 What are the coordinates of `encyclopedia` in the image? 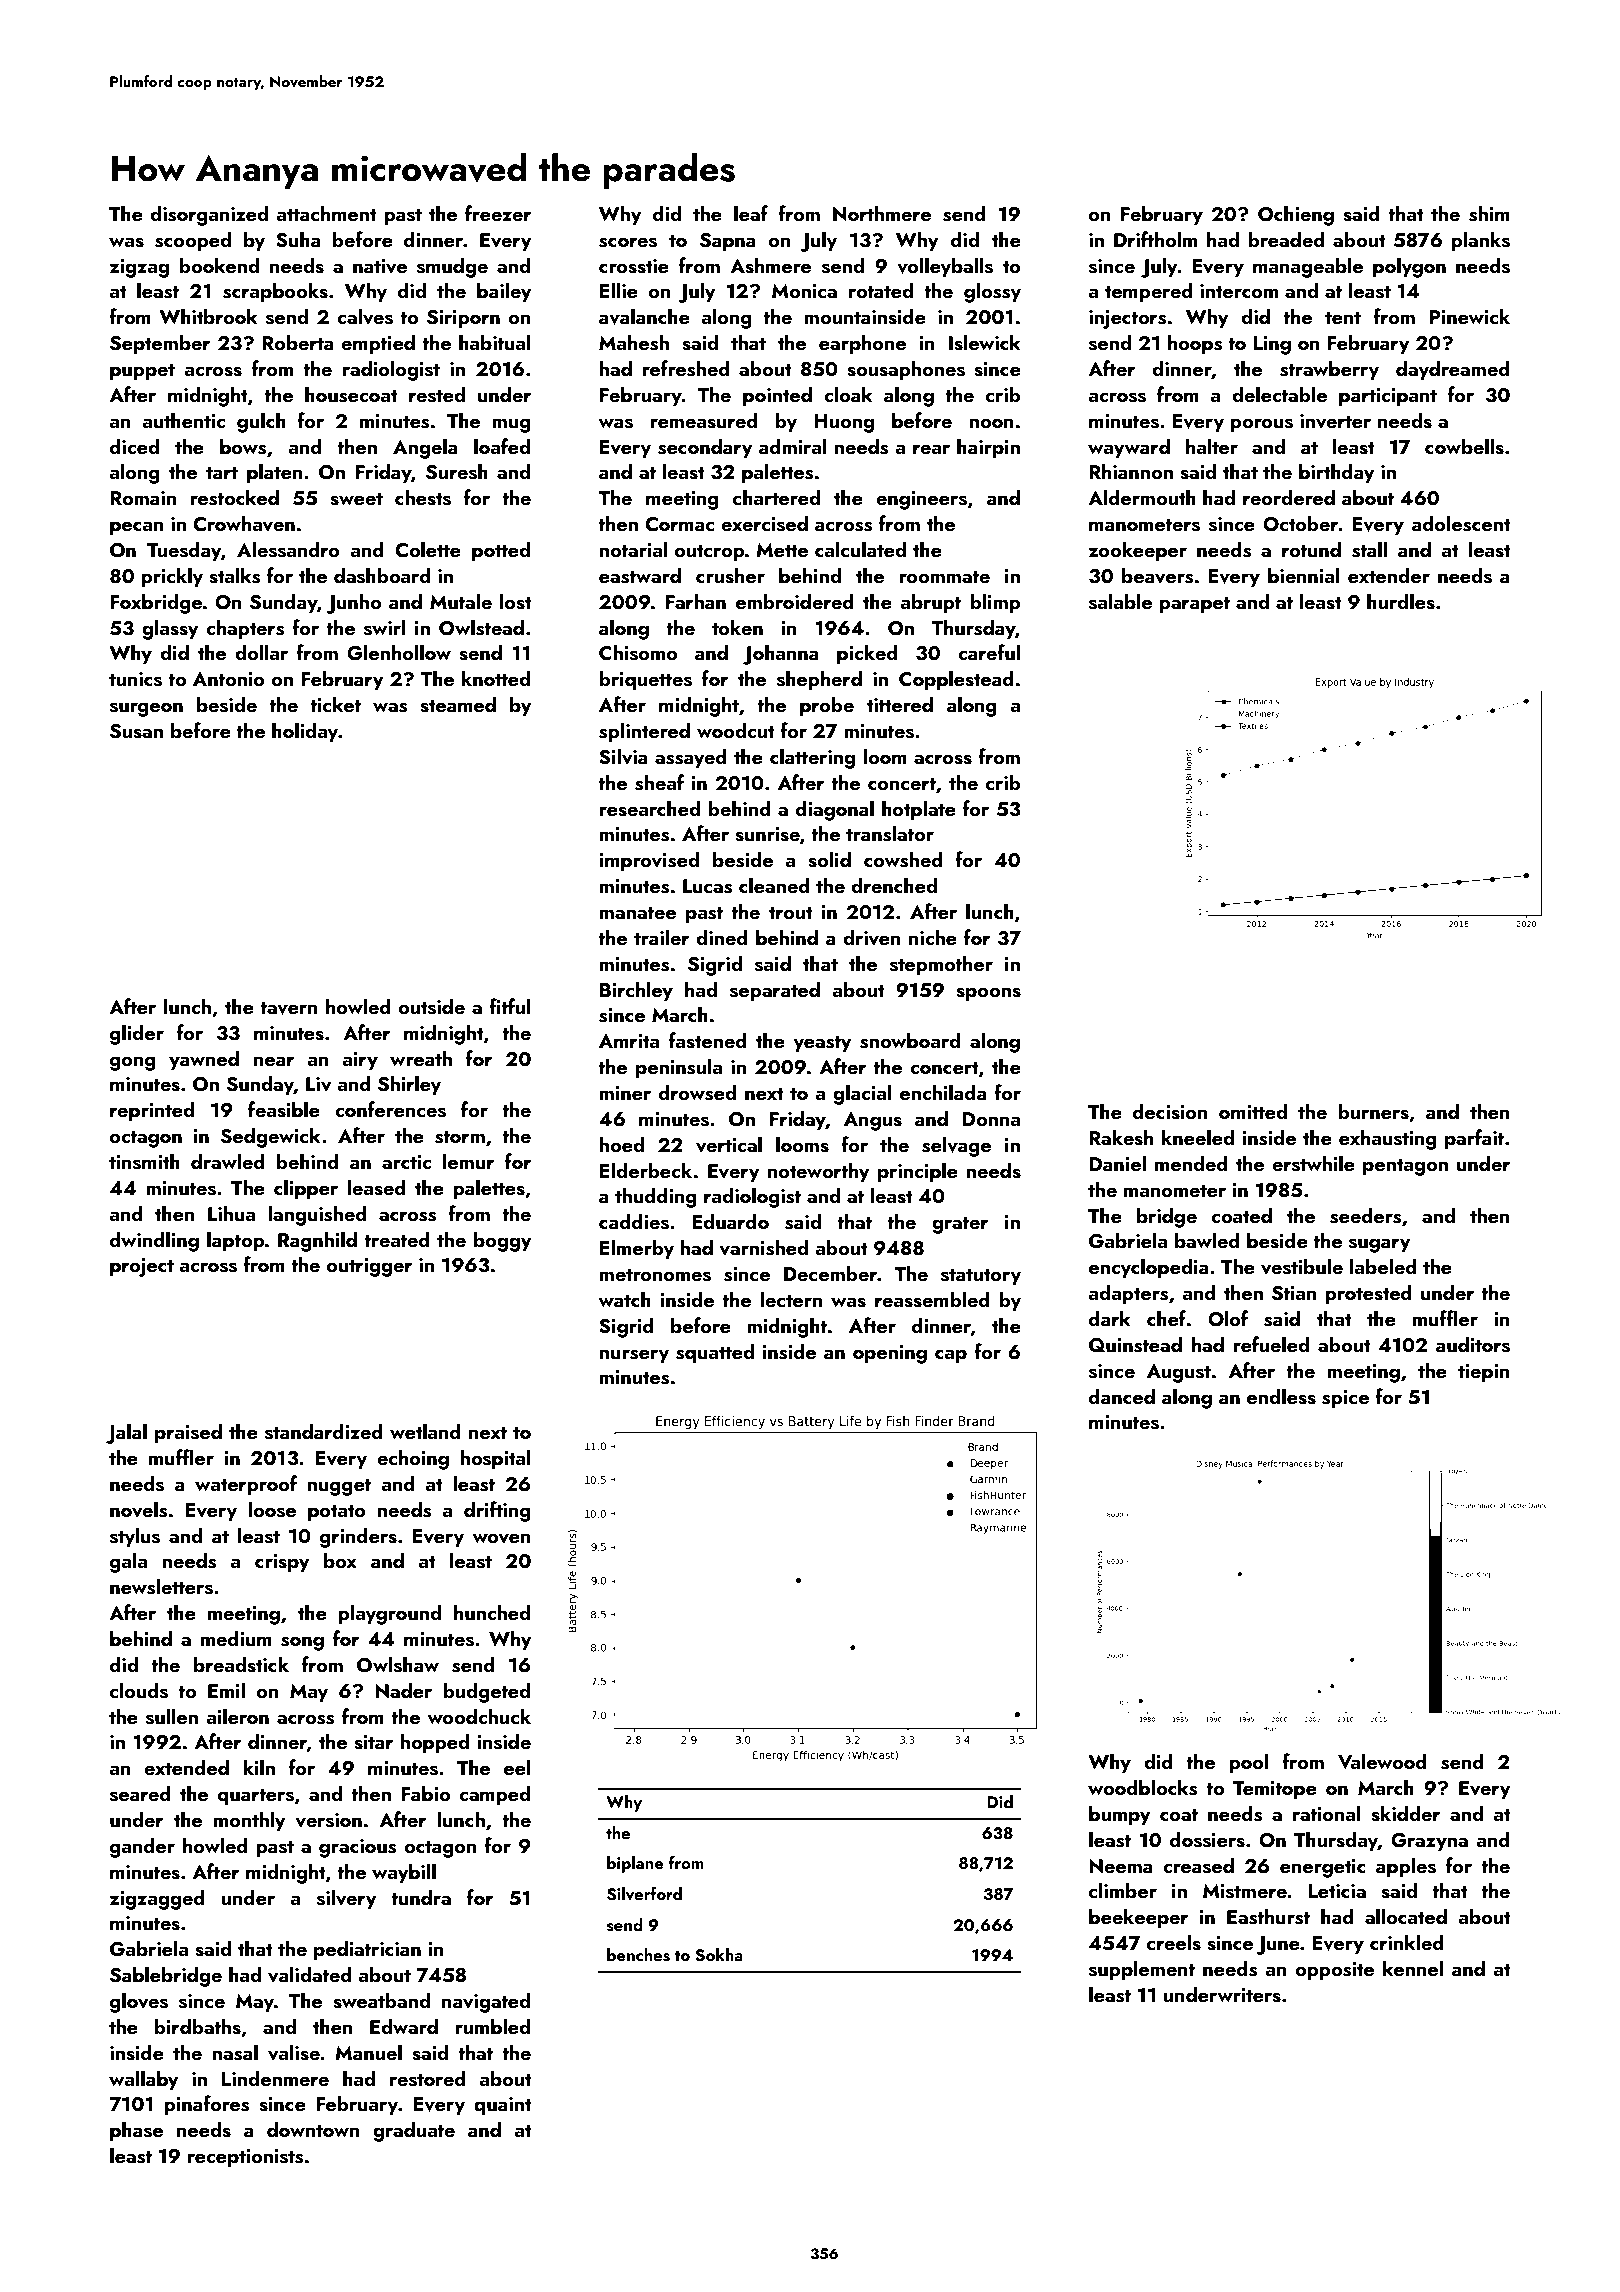 It's located at (1149, 1268).
